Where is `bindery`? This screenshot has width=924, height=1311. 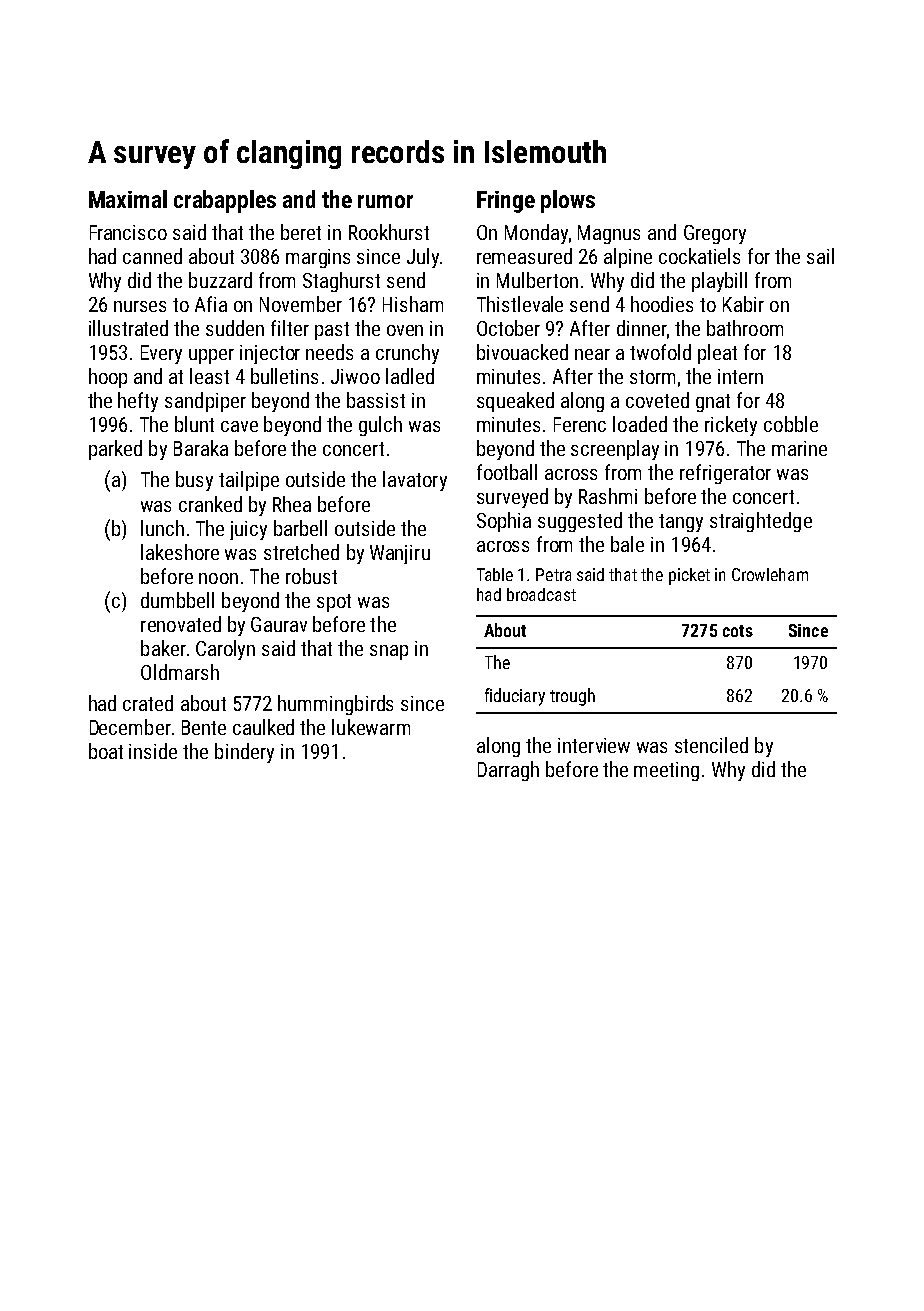
bindery is located at coordinates (244, 753).
